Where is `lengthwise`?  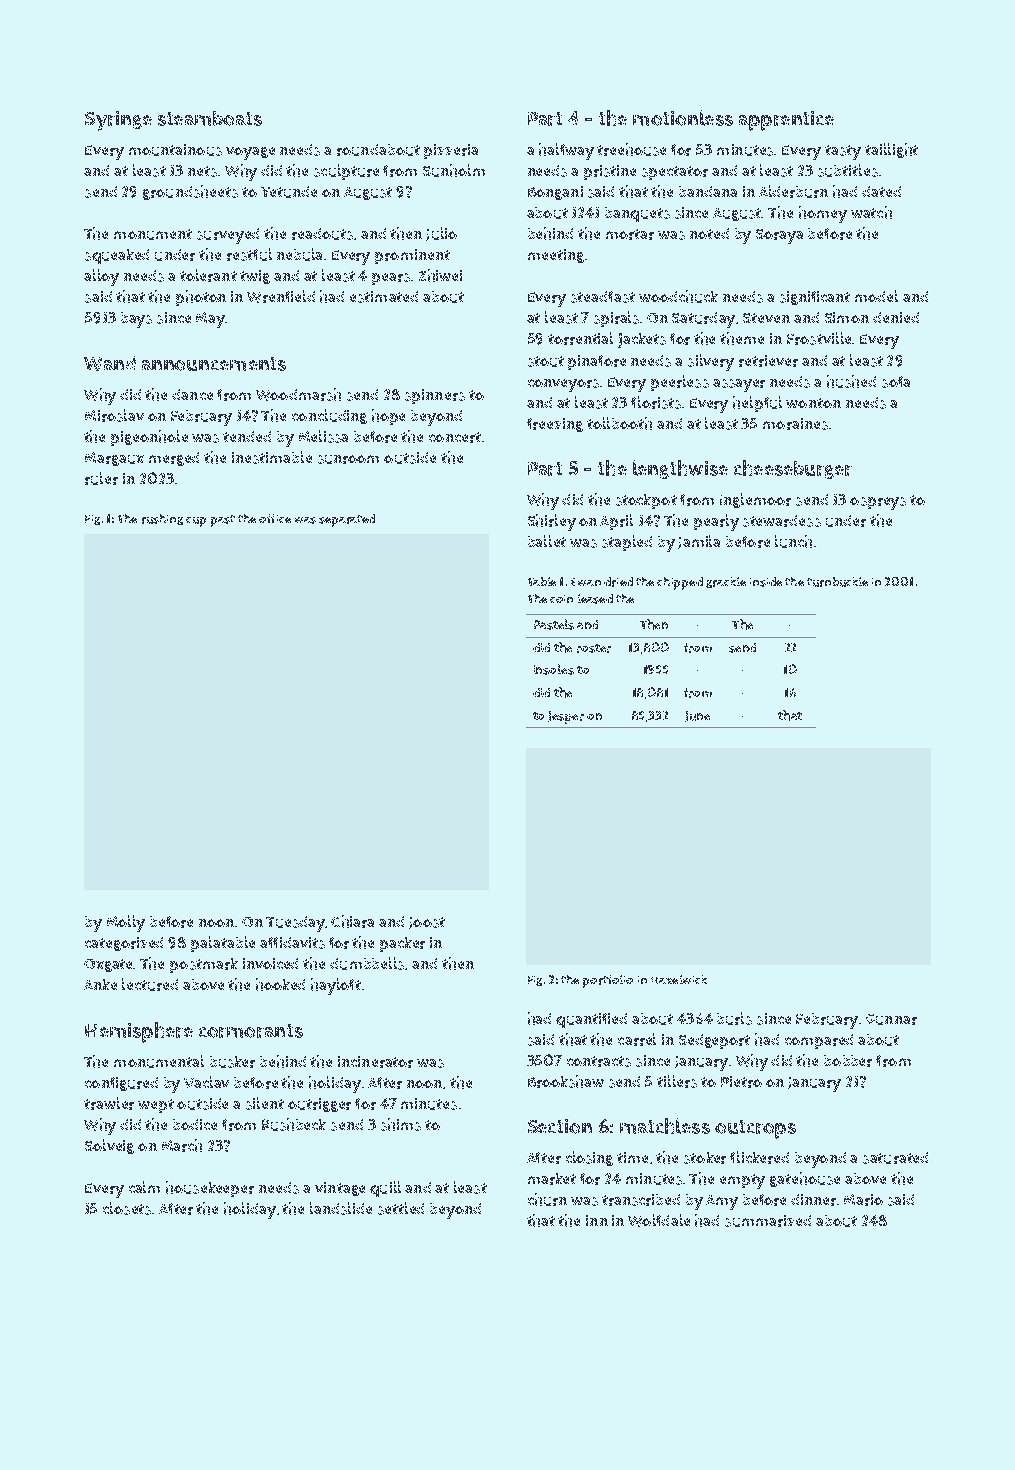 lengthwise is located at coordinates (680, 469).
